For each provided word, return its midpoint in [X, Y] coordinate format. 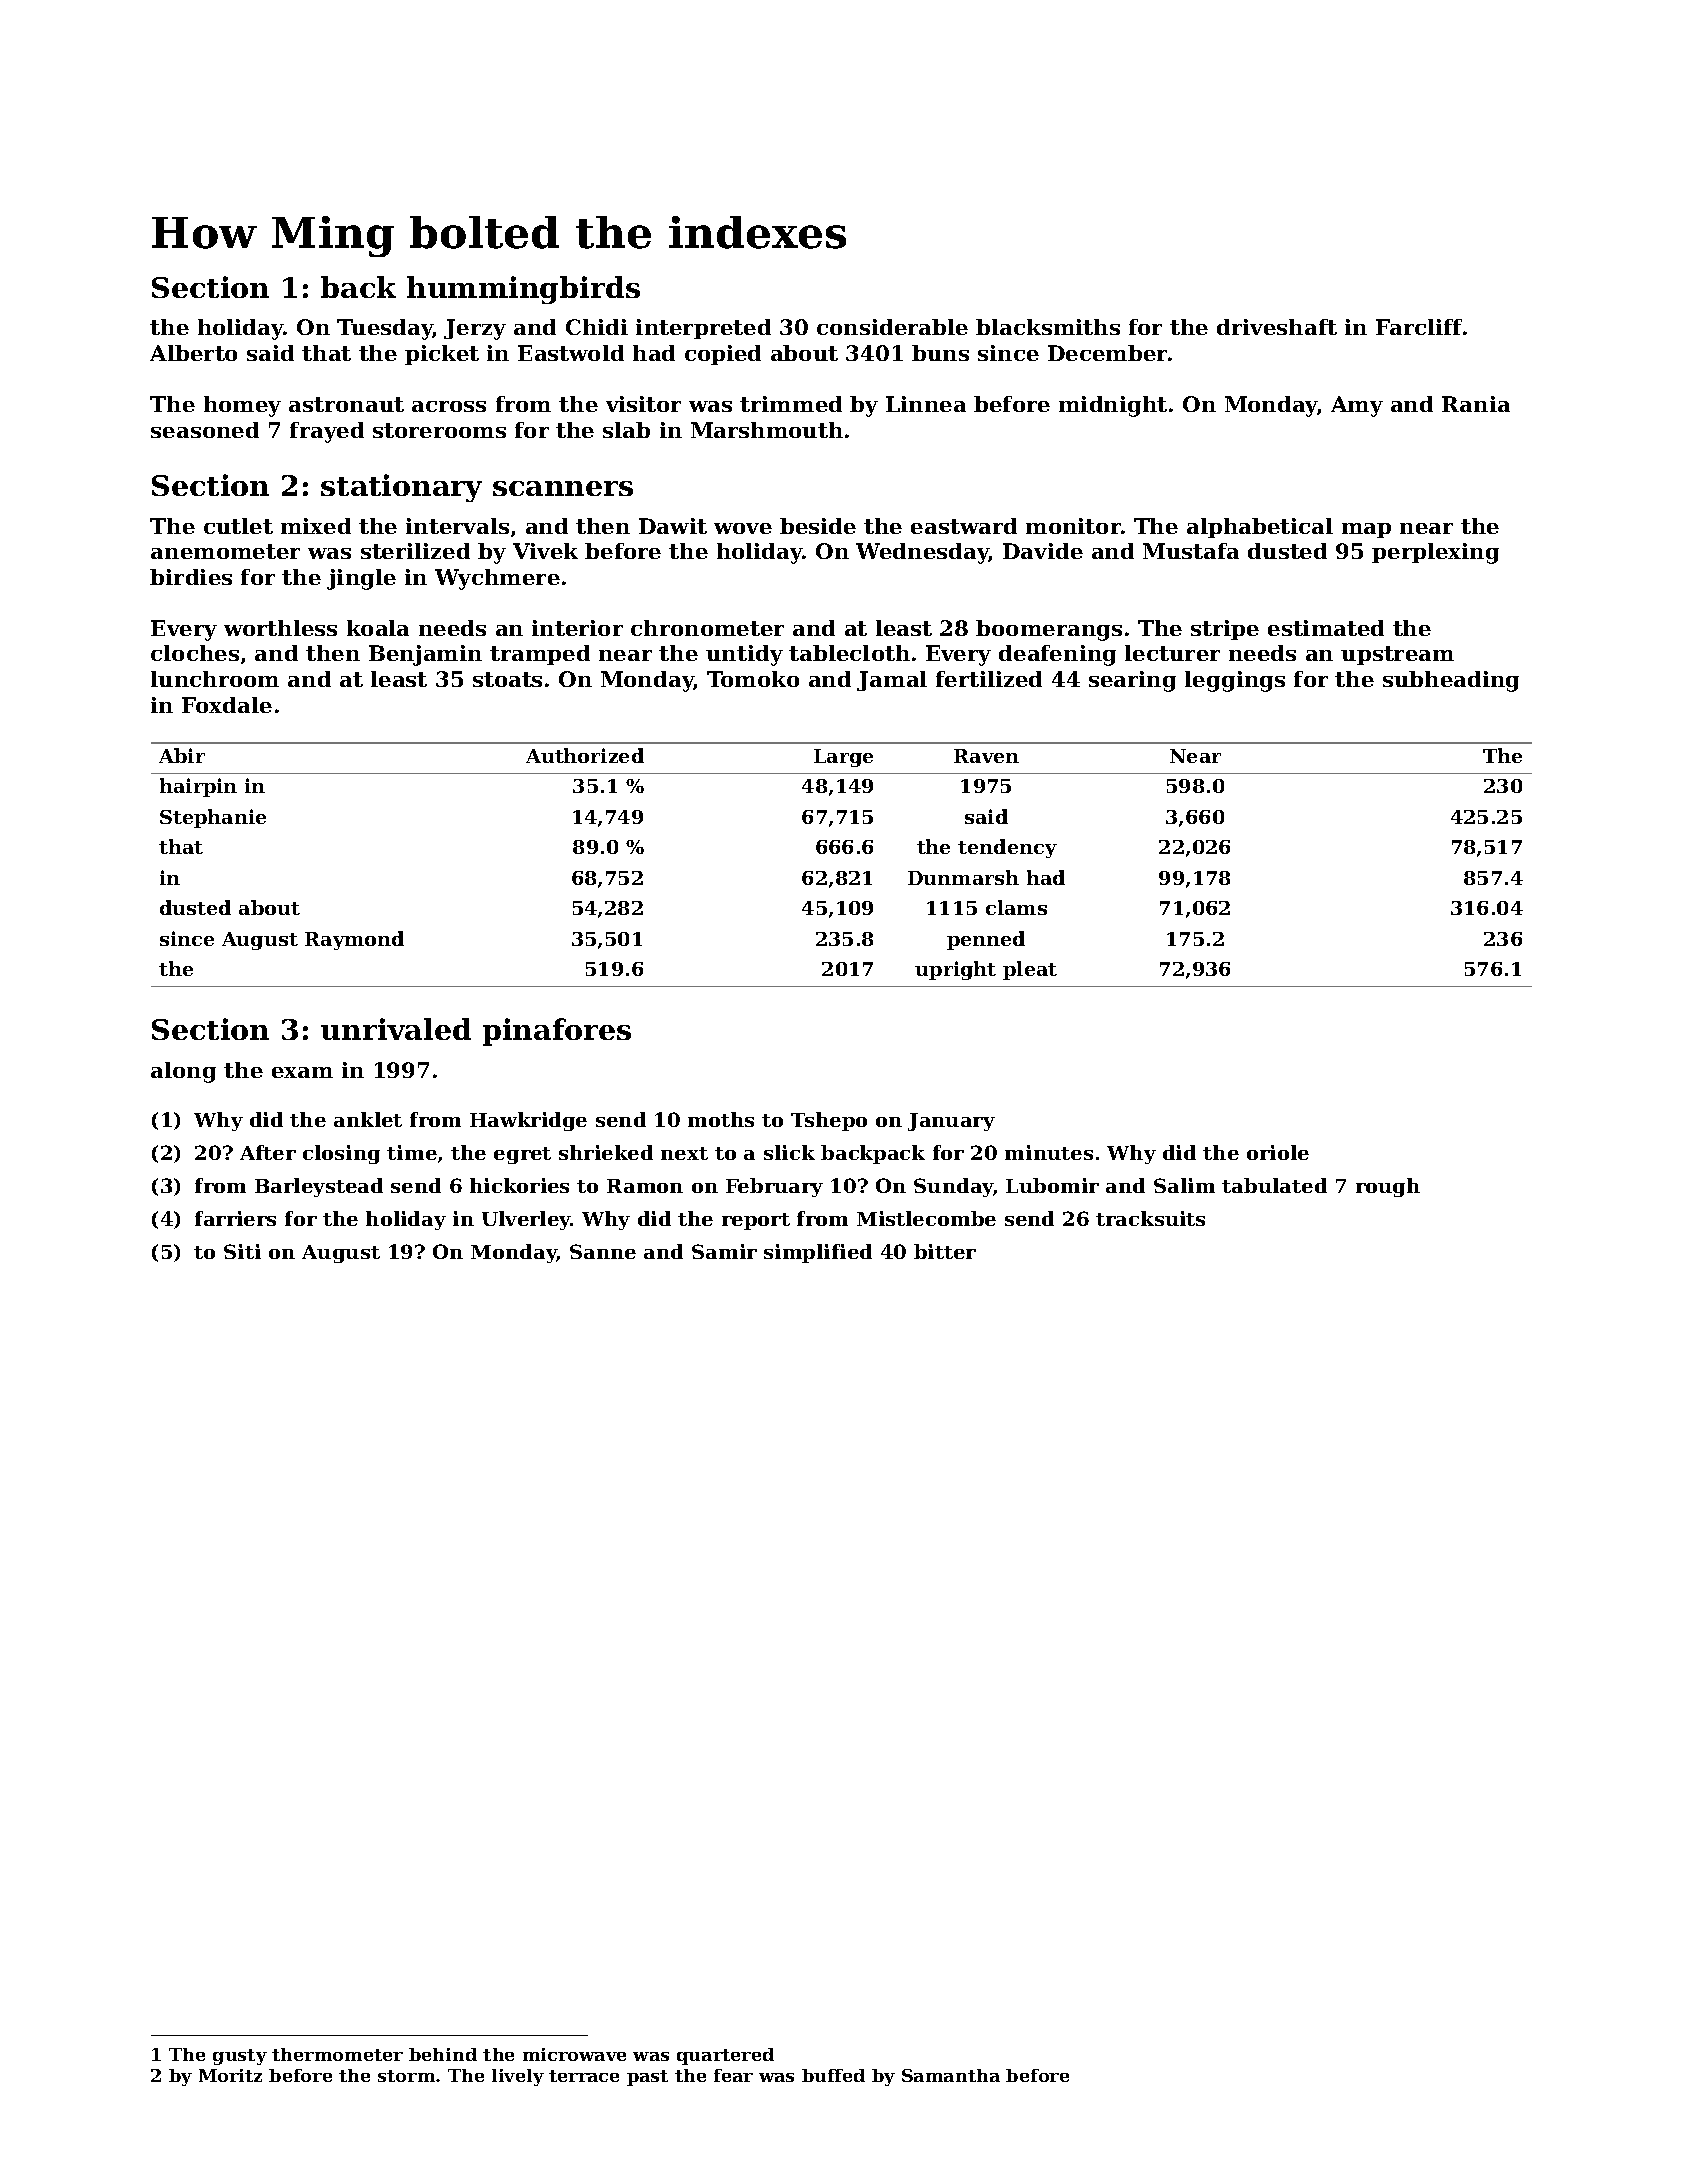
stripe [1225, 630]
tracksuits [1150, 1218]
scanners [563, 488]
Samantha [951, 2075]
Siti [242, 1251]
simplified [818, 1253]
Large [843, 758]
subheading [1451, 681]
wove [743, 528]
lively [518, 2077]
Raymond [354, 940]
